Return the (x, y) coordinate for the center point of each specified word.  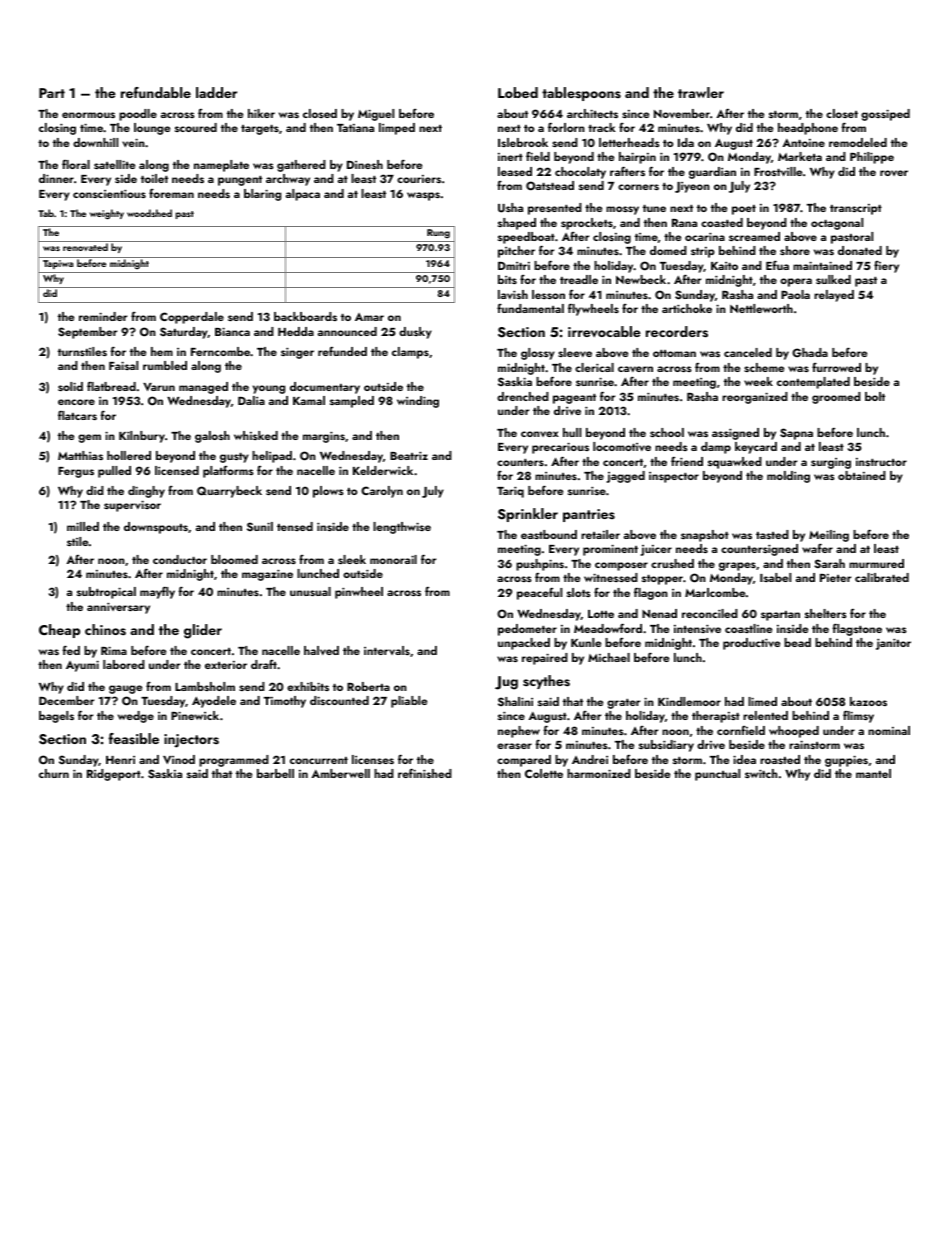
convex (540, 434)
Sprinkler (528, 515)
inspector (674, 477)
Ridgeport (114, 775)
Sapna (796, 434)
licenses (373, 759)
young (269, 389)
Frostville (778, 171)
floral (76, 164)
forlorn (566, 127)
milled (83, 526)
